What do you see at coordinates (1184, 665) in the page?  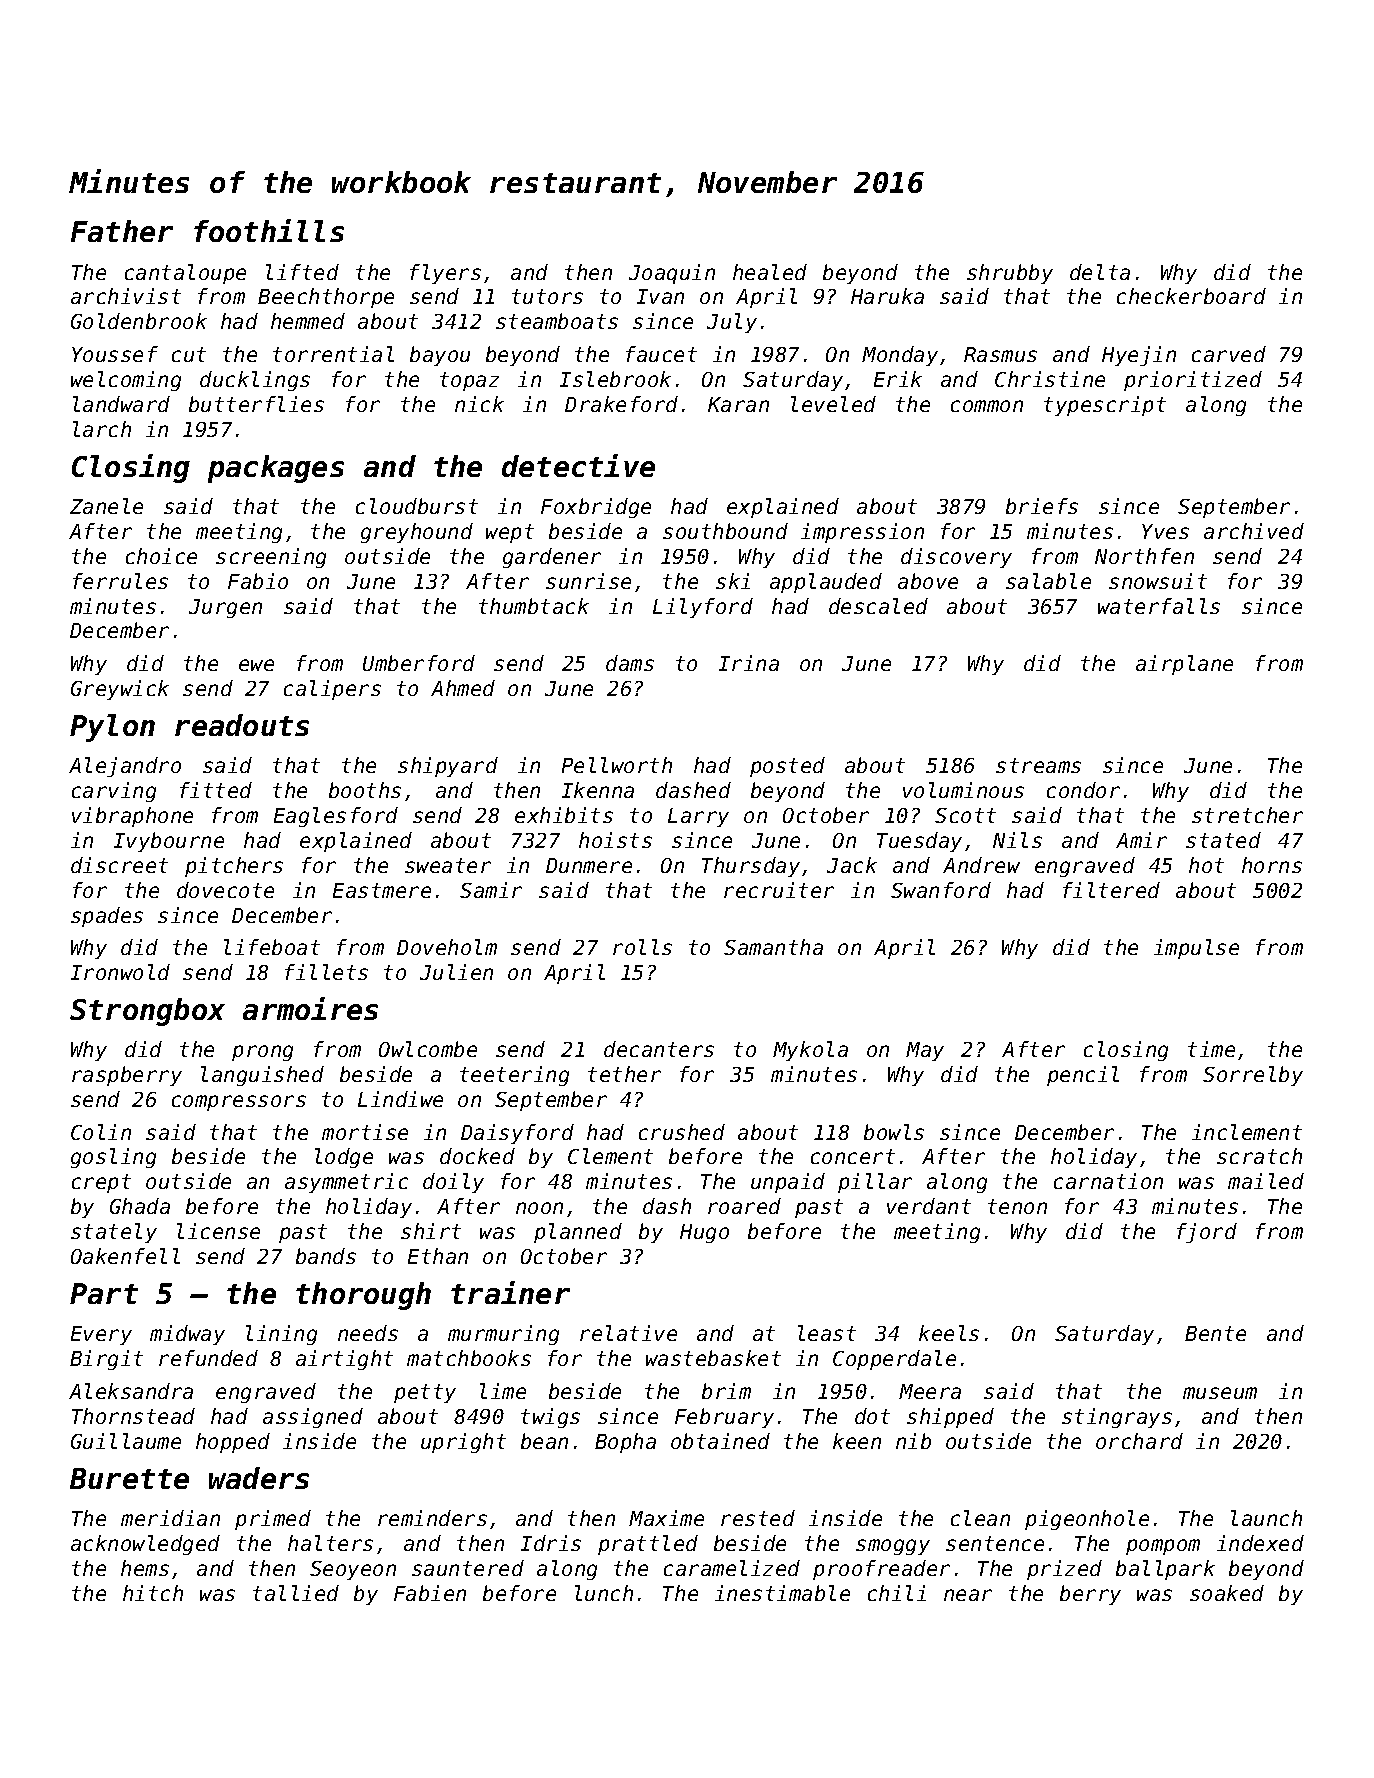 I see `airplane` at bounding box center [1184, 665].
